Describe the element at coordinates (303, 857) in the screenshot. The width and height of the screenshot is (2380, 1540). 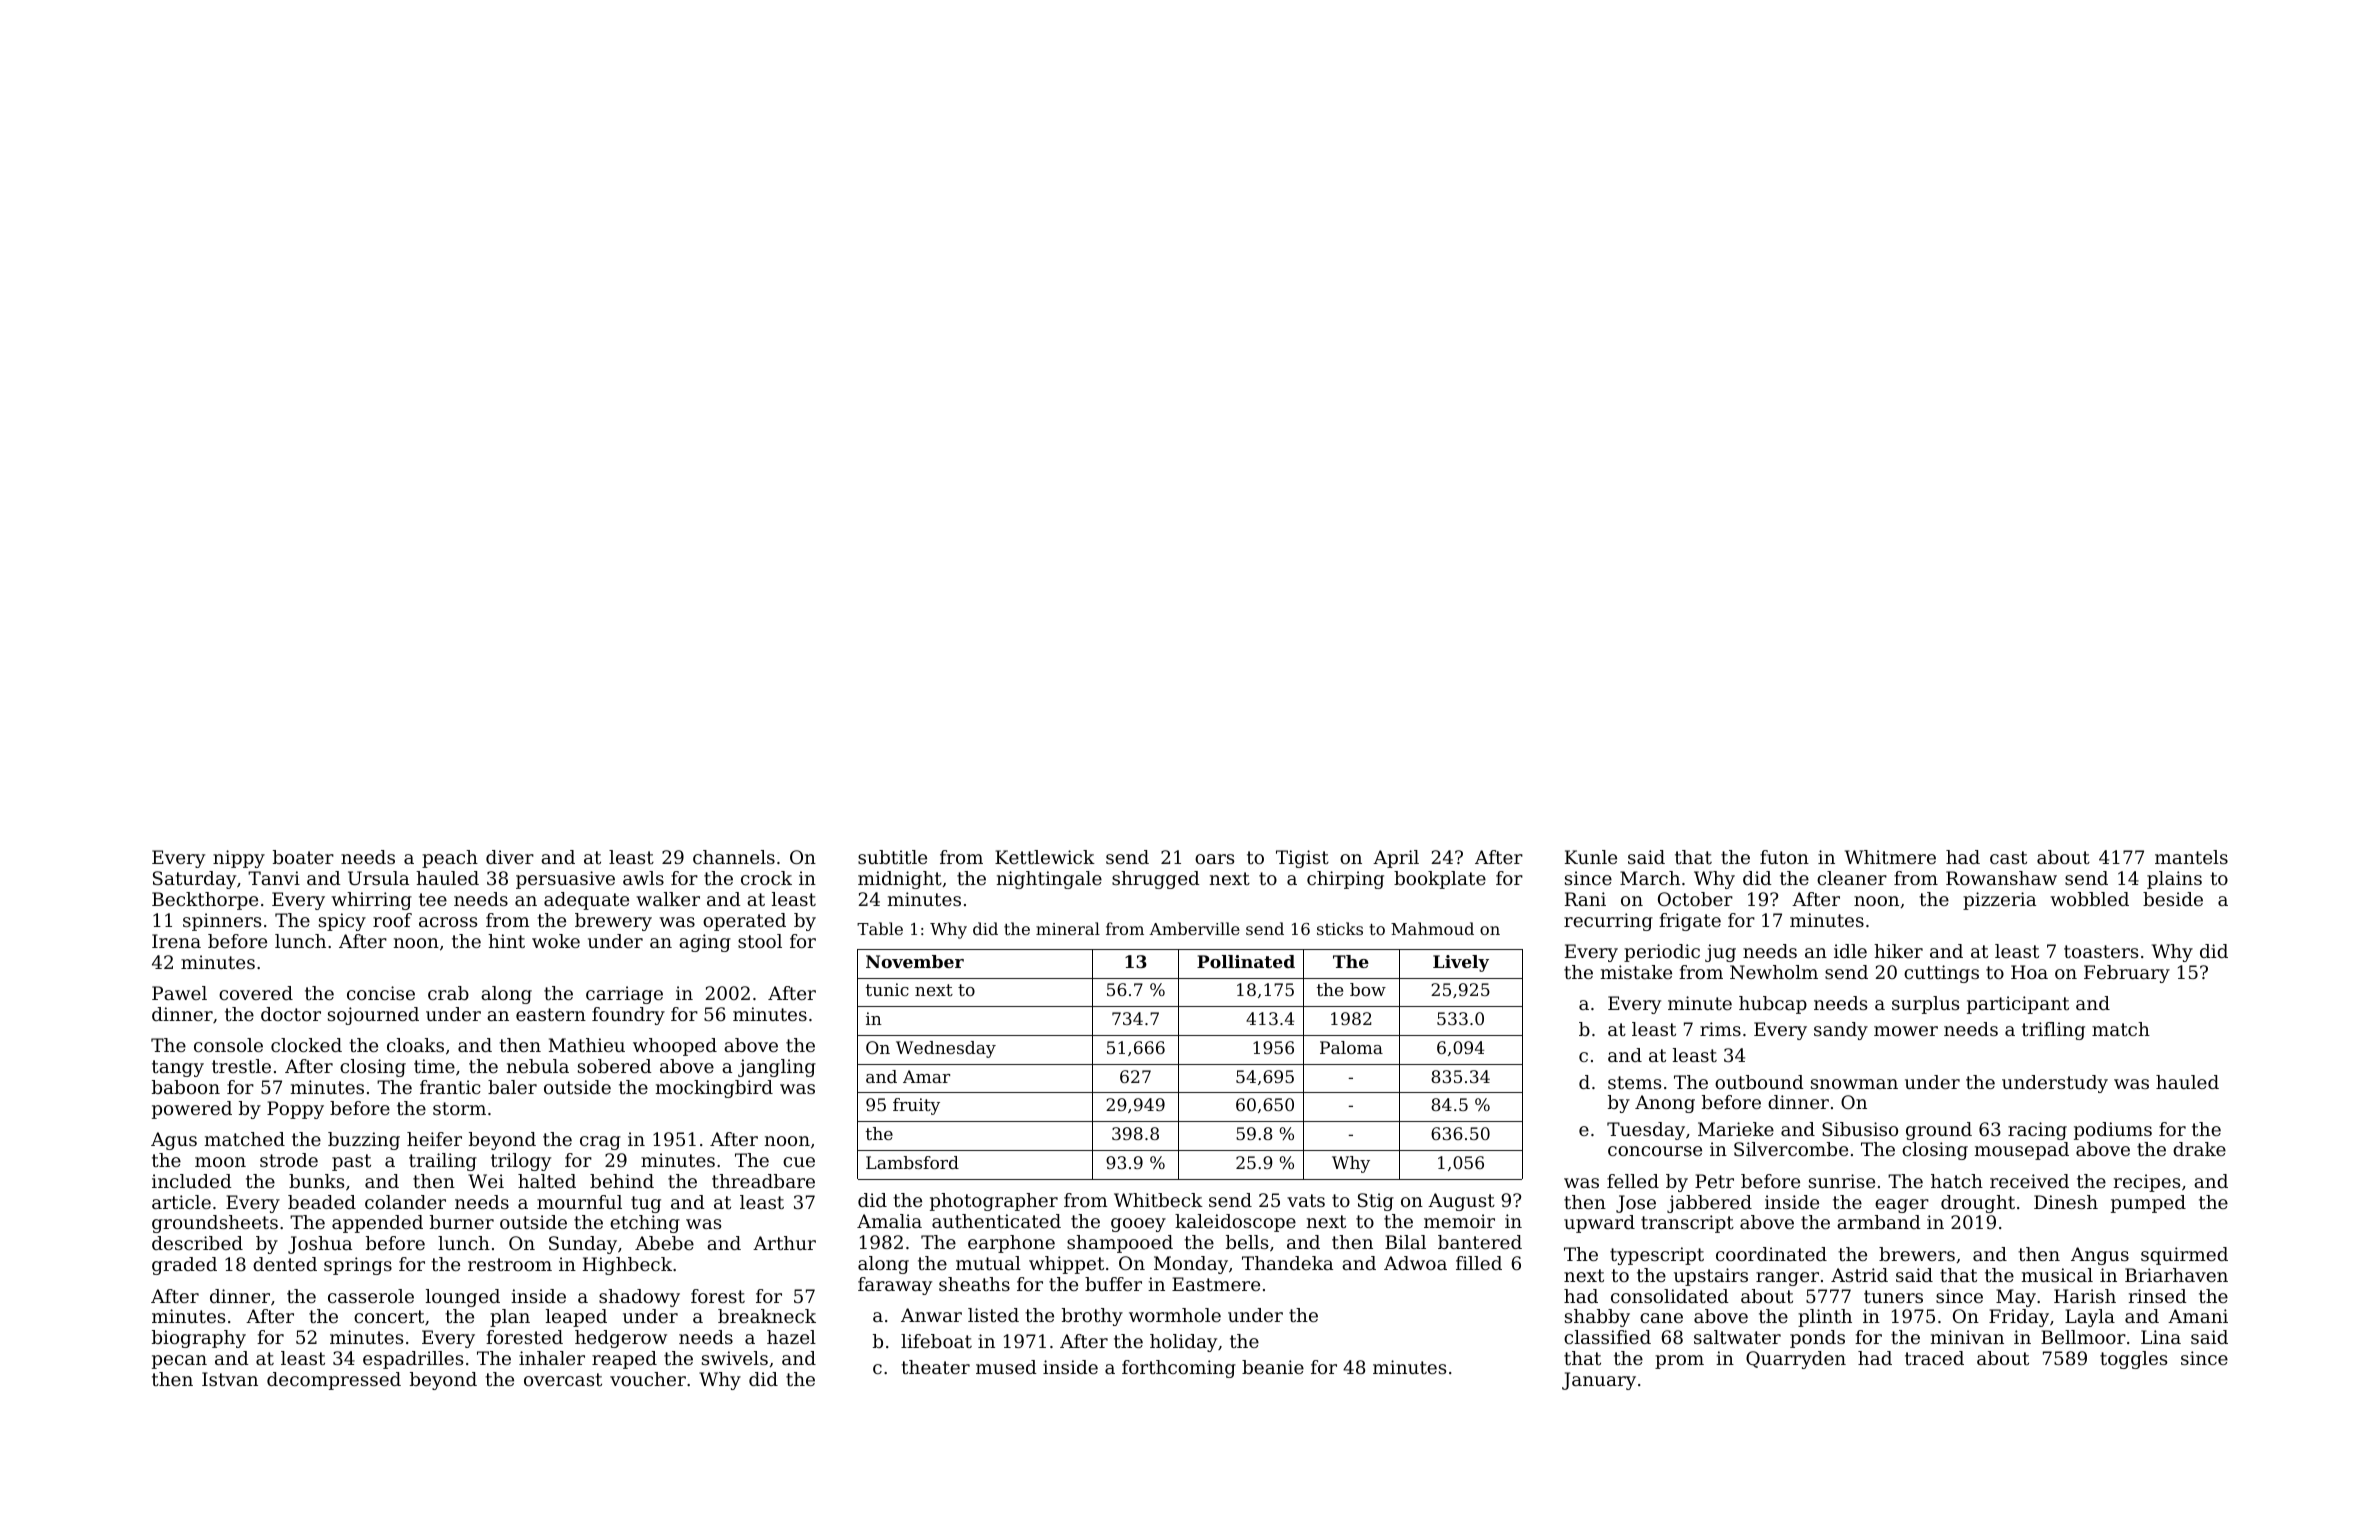
I see `boater` at that location.
